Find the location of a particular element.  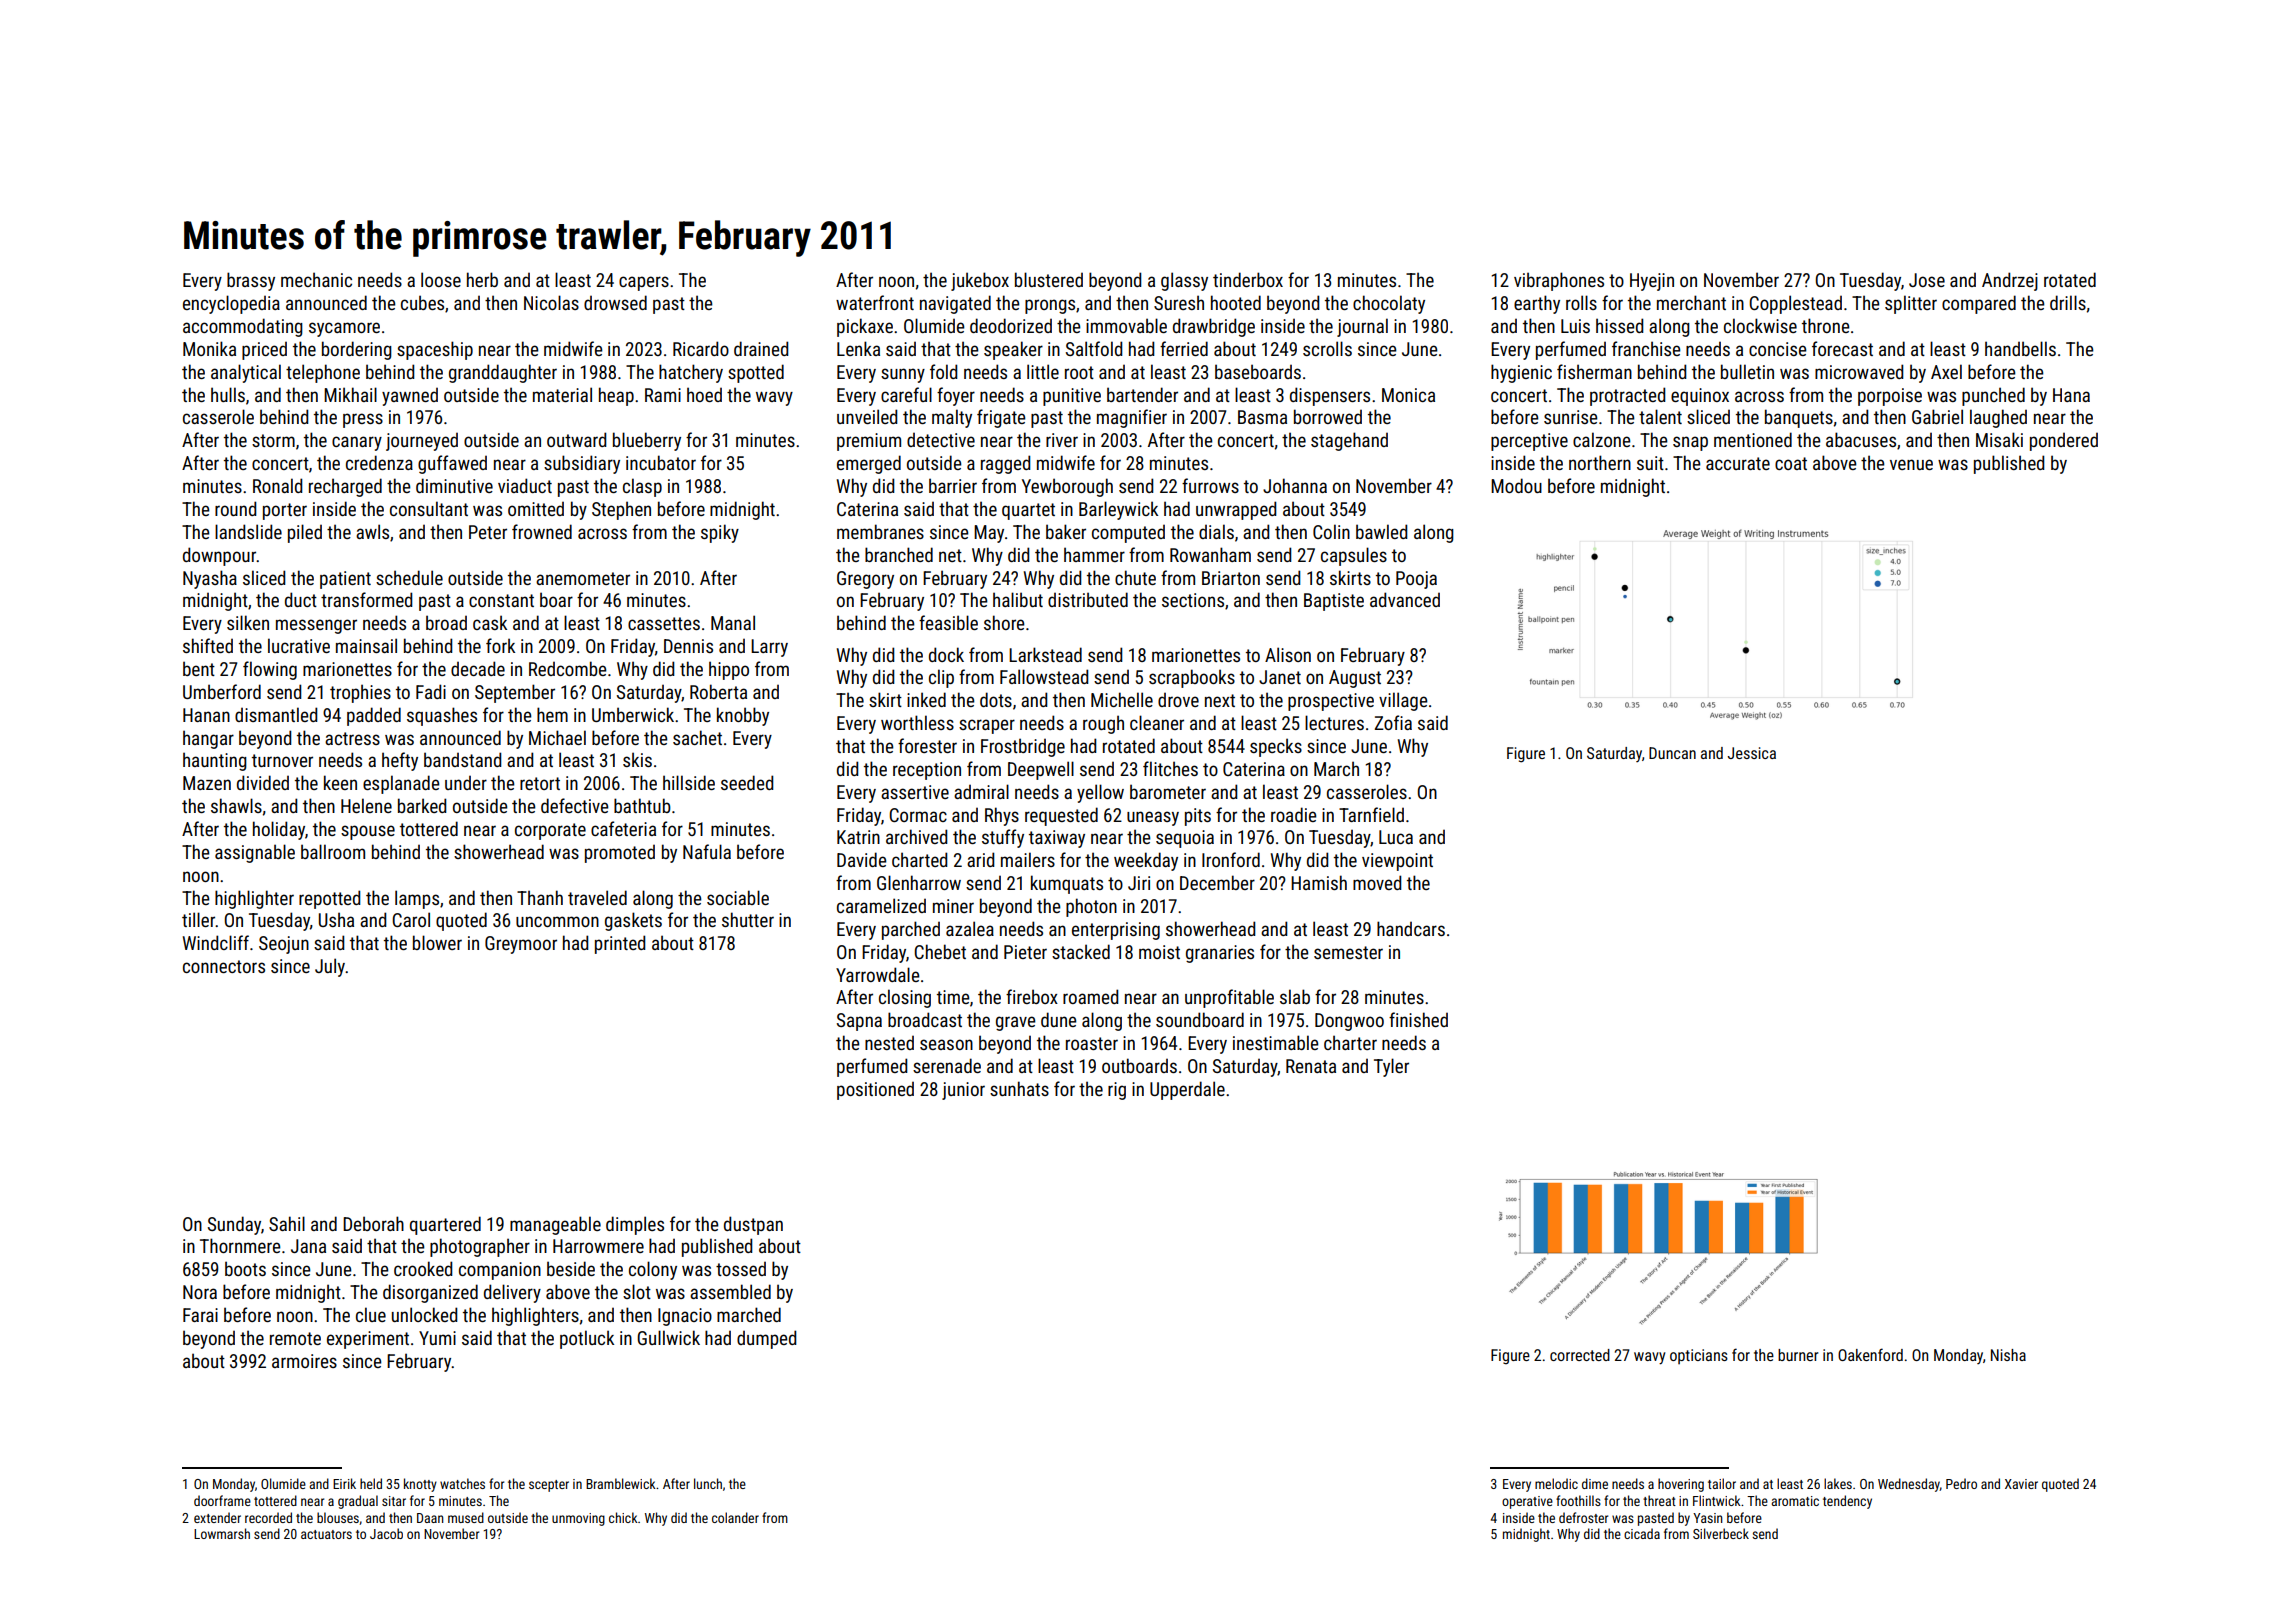

journal is located at coordinates (1362, 327).
